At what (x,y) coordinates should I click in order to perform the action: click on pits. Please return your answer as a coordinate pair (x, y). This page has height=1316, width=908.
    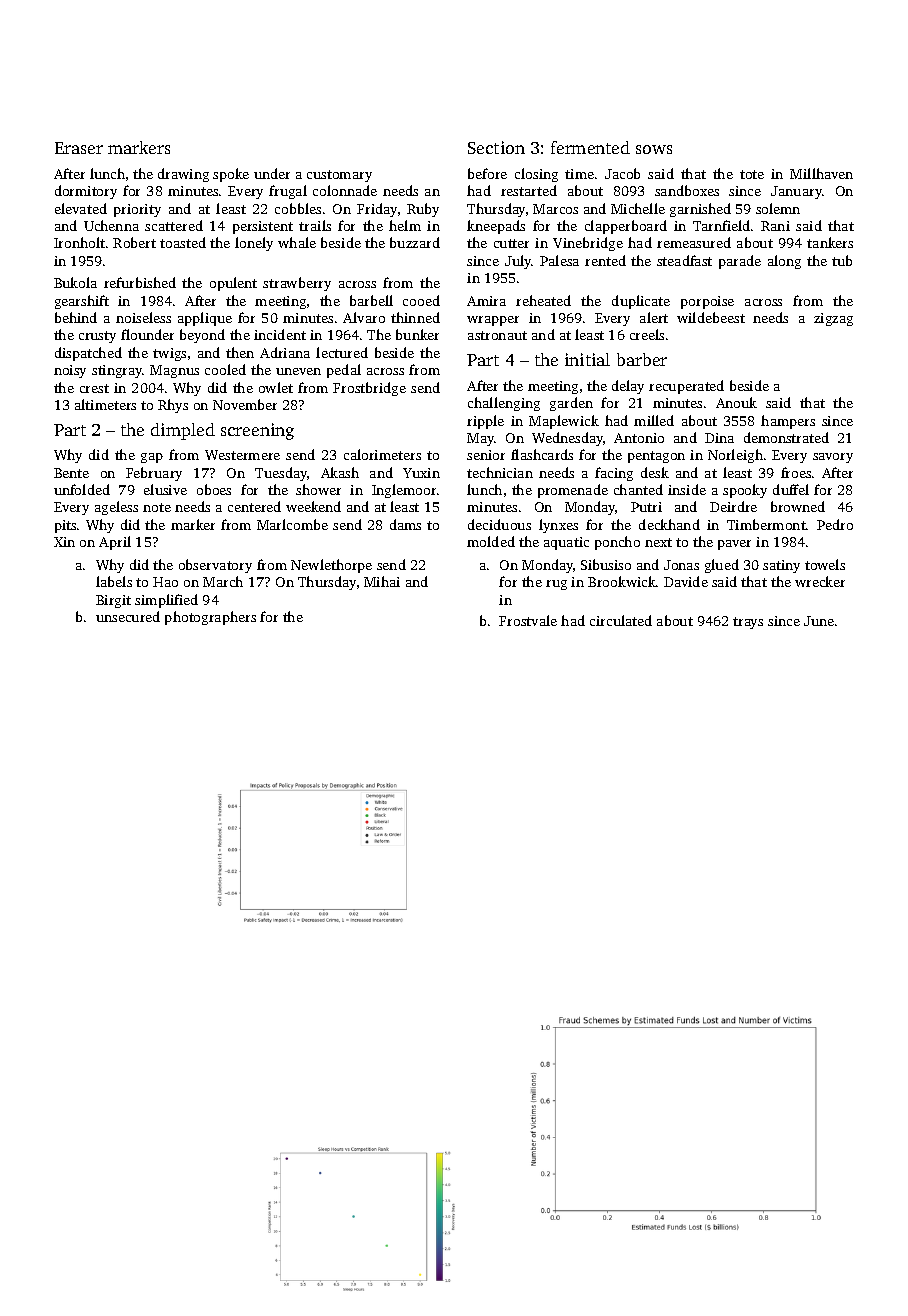
    Looking at the image, I should click on (65, 526).
